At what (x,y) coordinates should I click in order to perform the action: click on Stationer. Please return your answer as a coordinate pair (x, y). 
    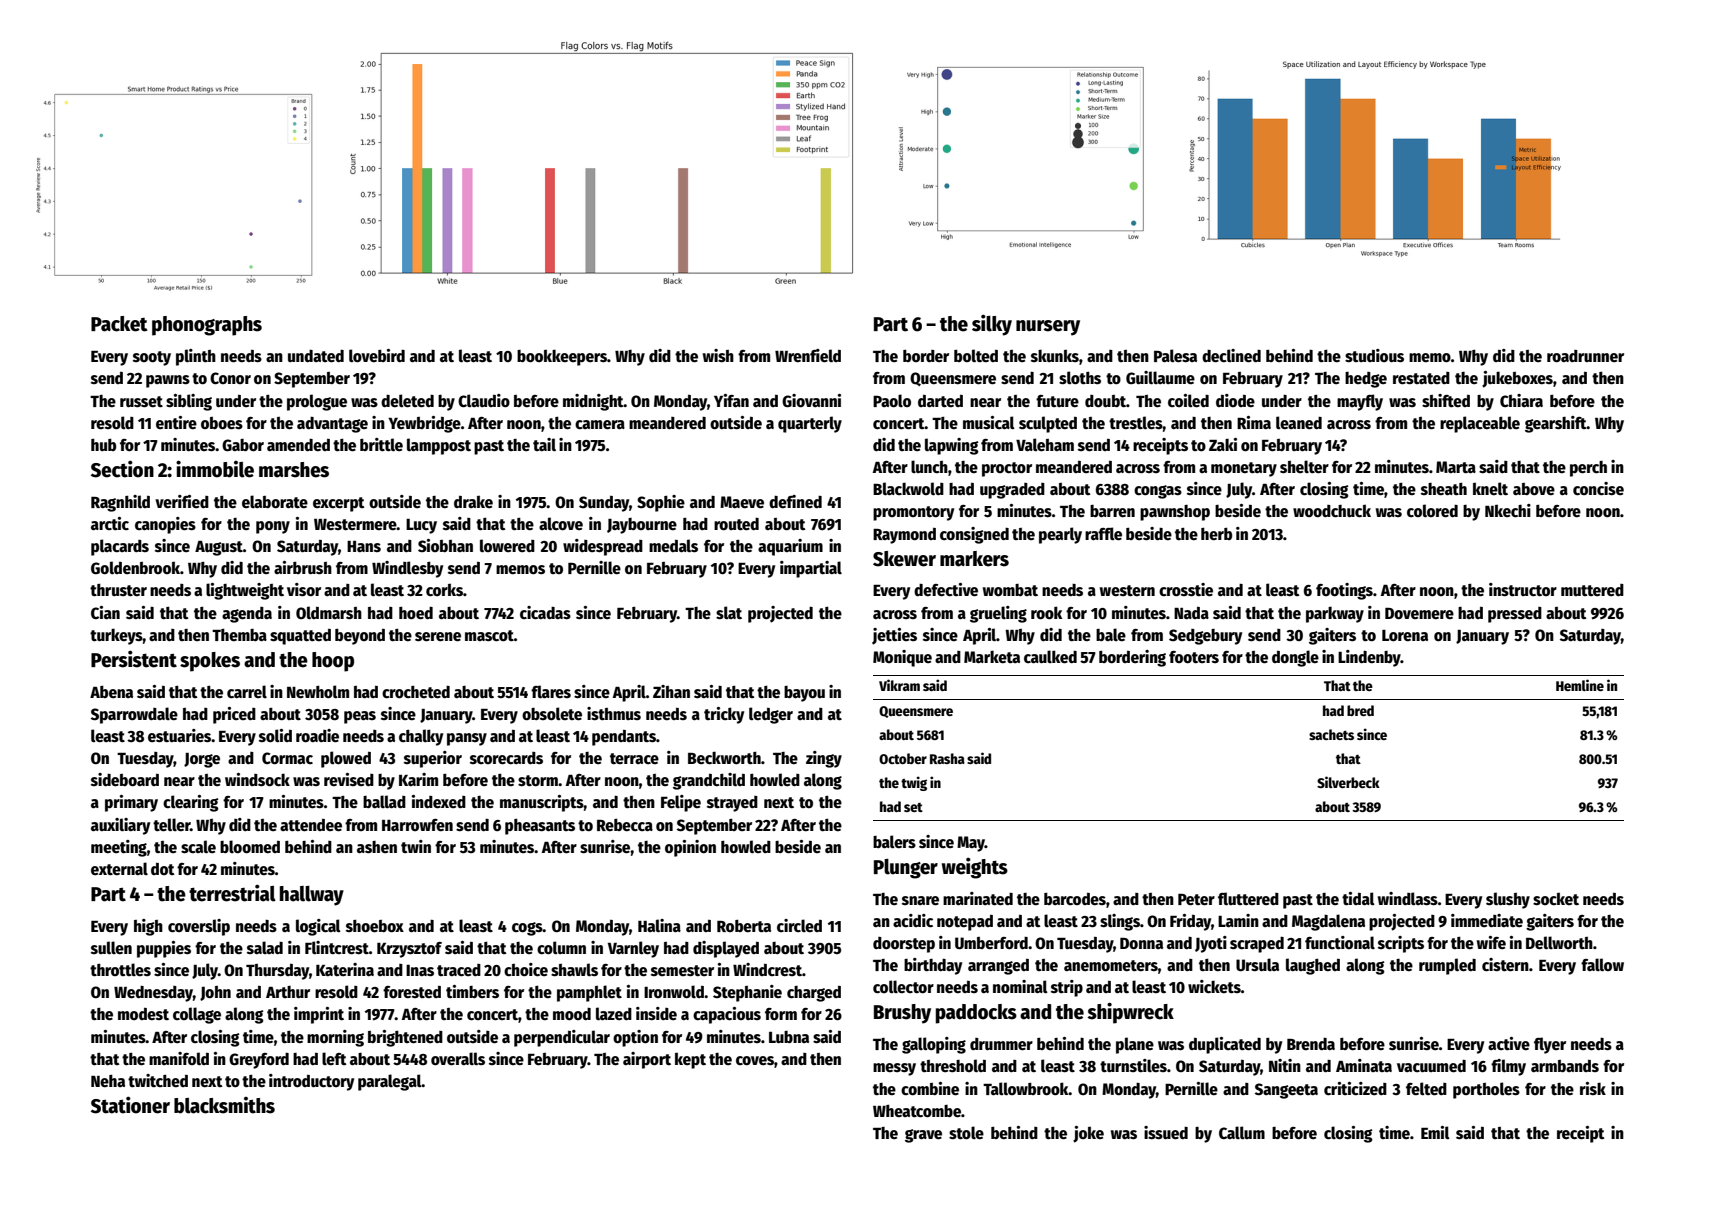
    Looking at the image, I should click on (130, 1105).
